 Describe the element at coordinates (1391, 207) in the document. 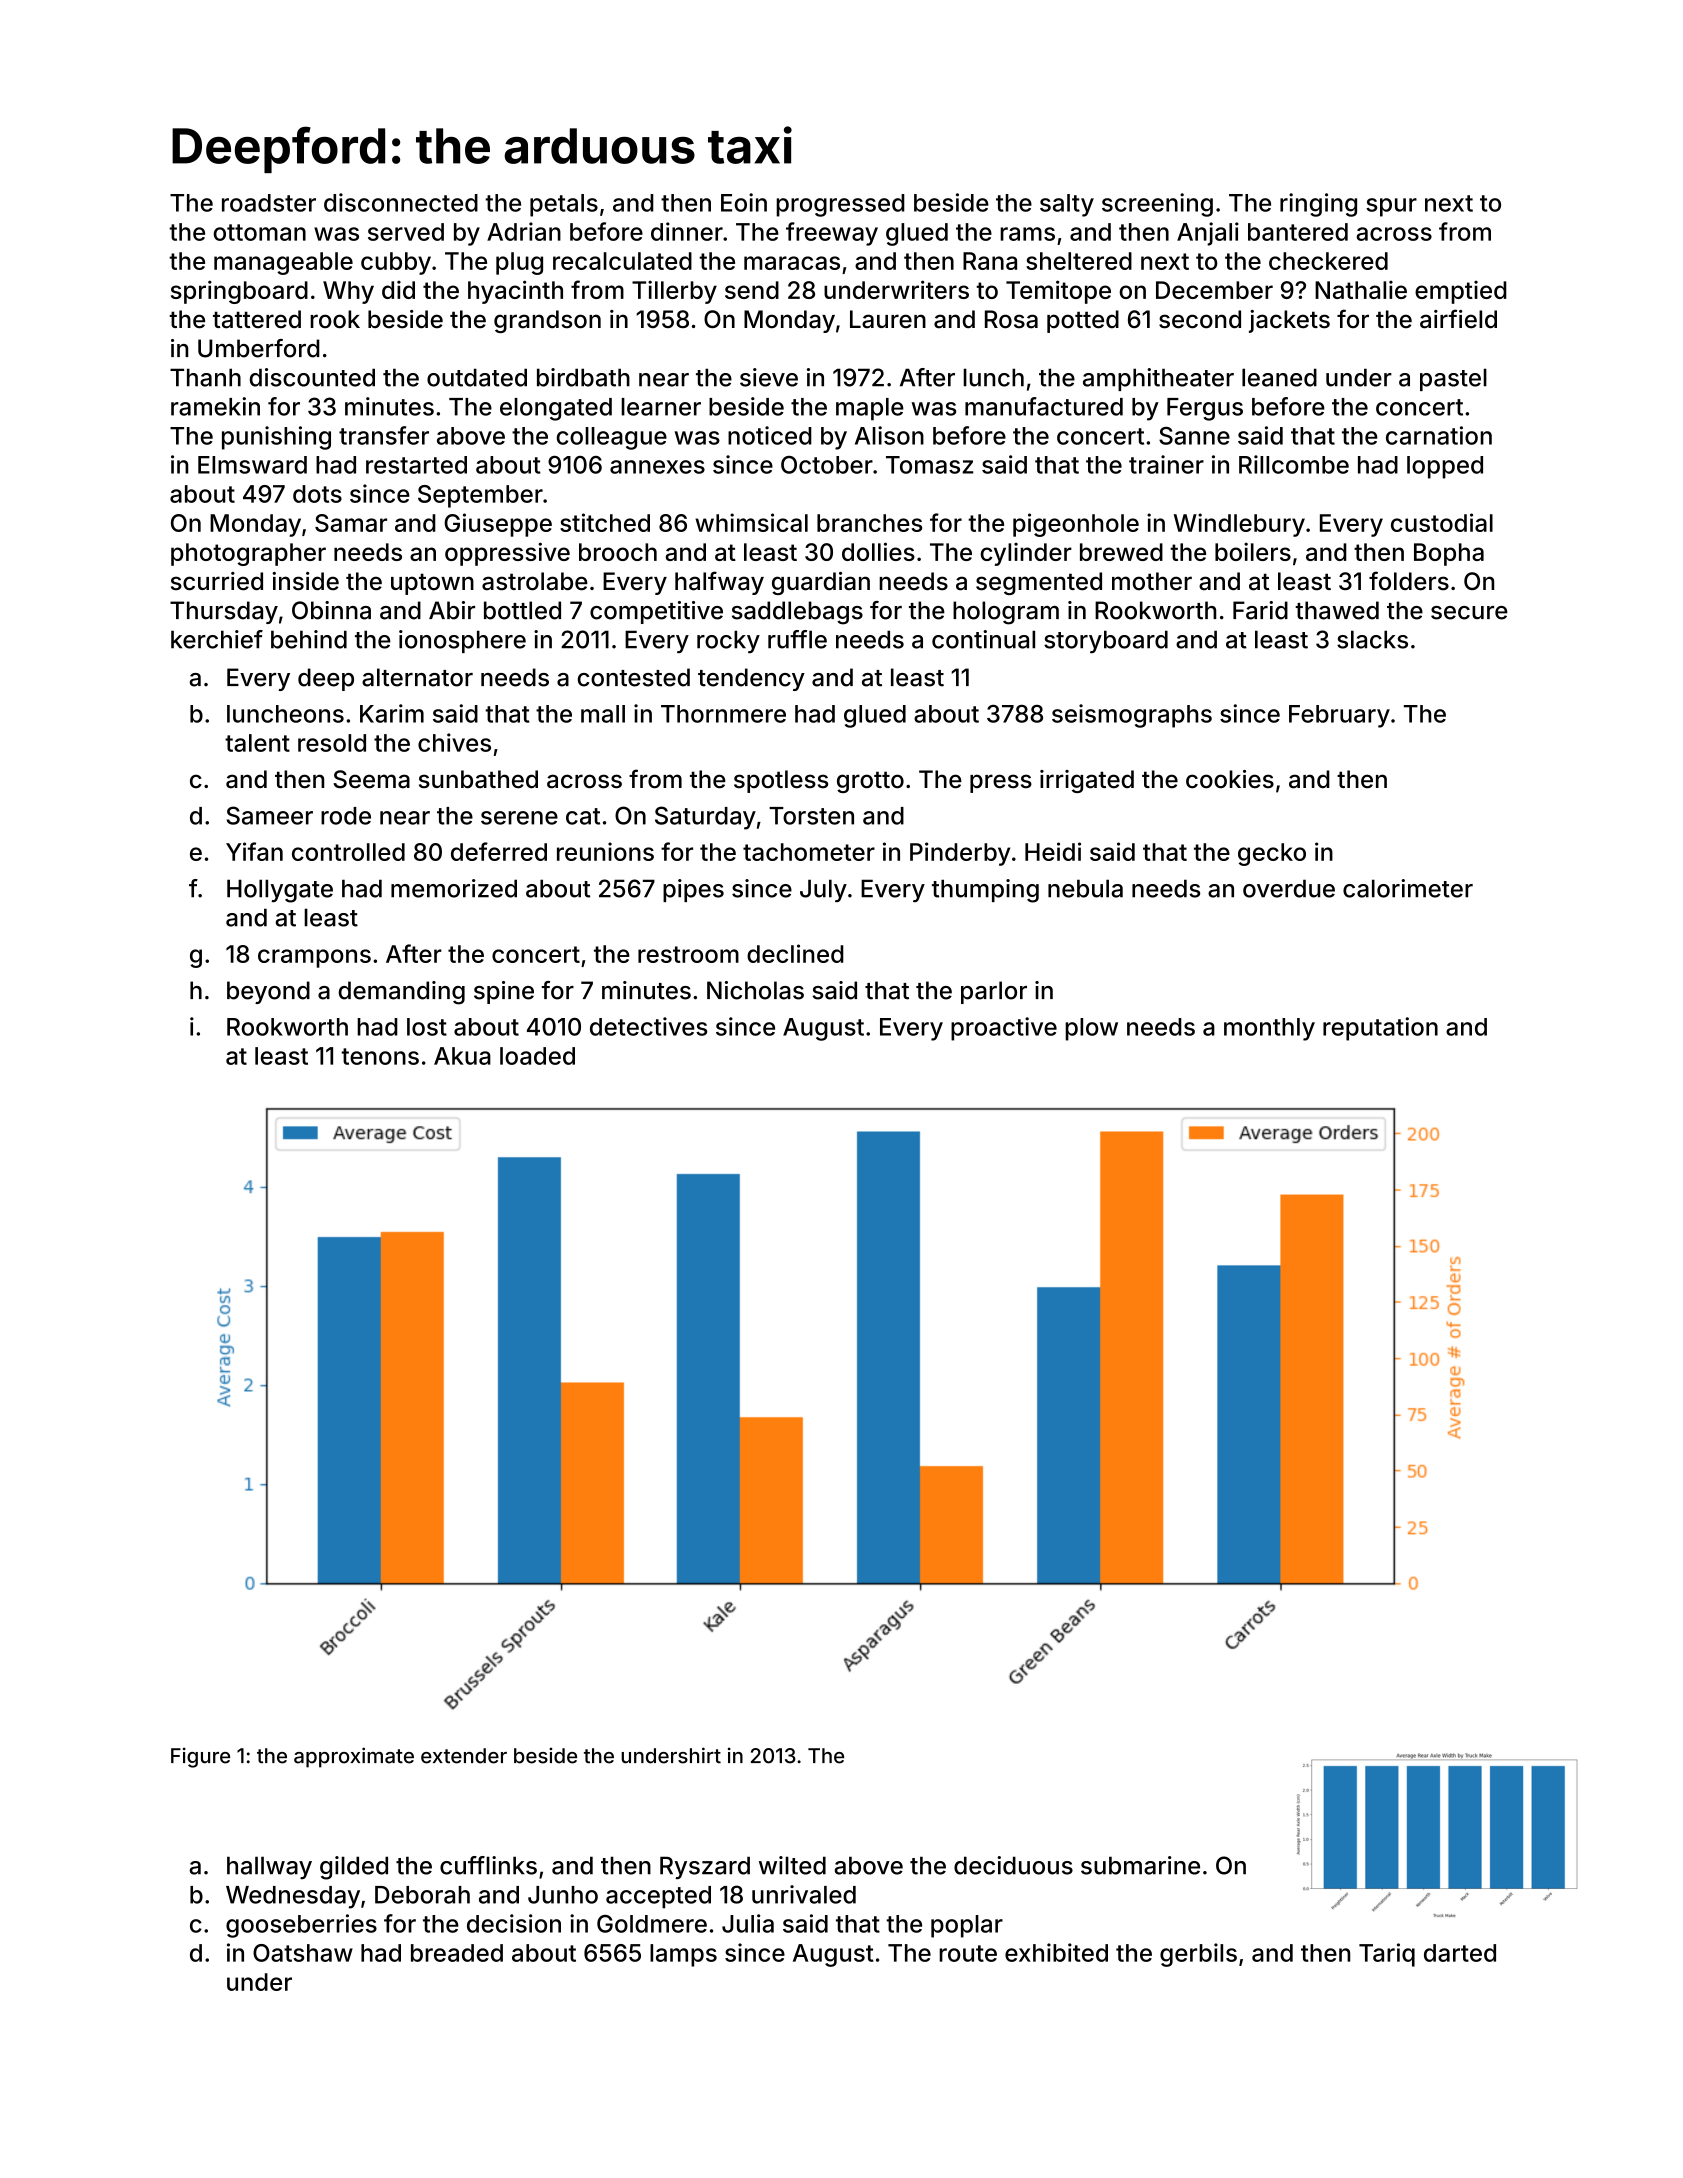

I see `spur` at that location.
